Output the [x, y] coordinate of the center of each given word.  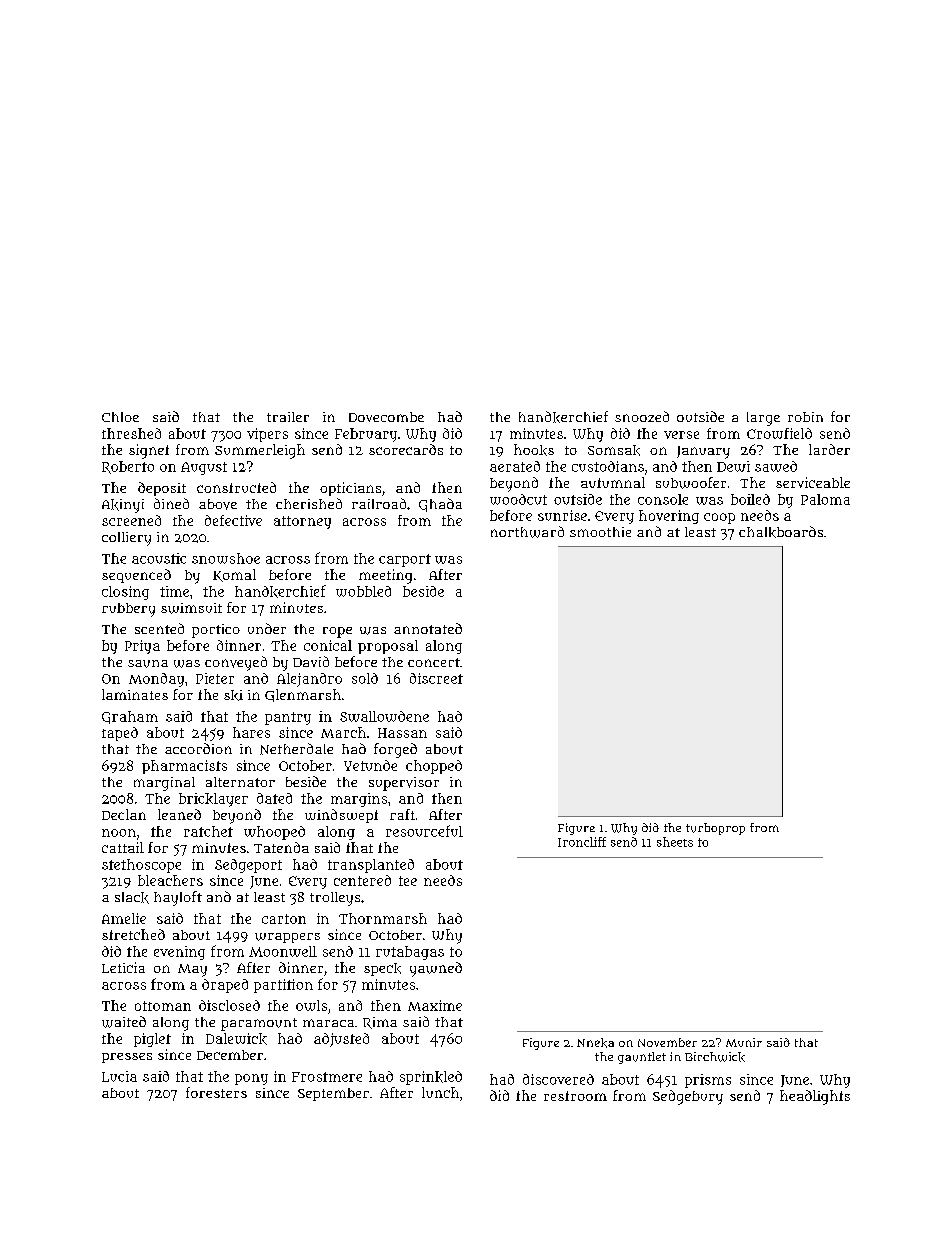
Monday [156, 680]
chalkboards [781, 532]
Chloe [120, 417]
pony [251, 1079]
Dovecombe [386, 417]
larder [829, 449]
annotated [428, 628]
